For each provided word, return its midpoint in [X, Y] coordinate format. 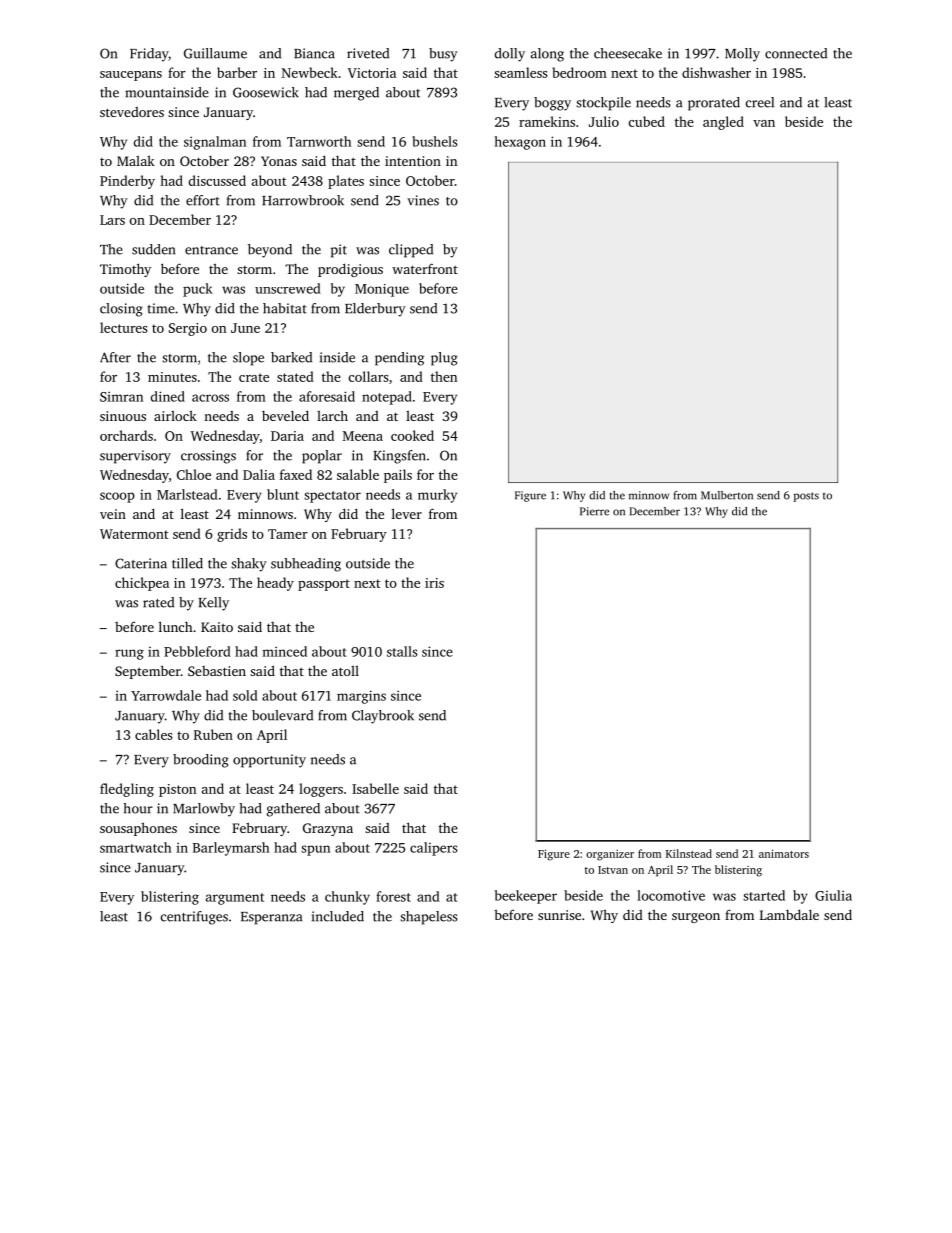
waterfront [425, 268]
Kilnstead [689, 853]
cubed [647, 121]
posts [806, 497]
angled [723, 123]
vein [113, 514]
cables [154, 734]
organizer [610, 855]
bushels [435, 141]
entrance [211, 250]
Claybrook [383, 717]
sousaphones [138, 829]
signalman [215, 143]
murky [437, 496]
